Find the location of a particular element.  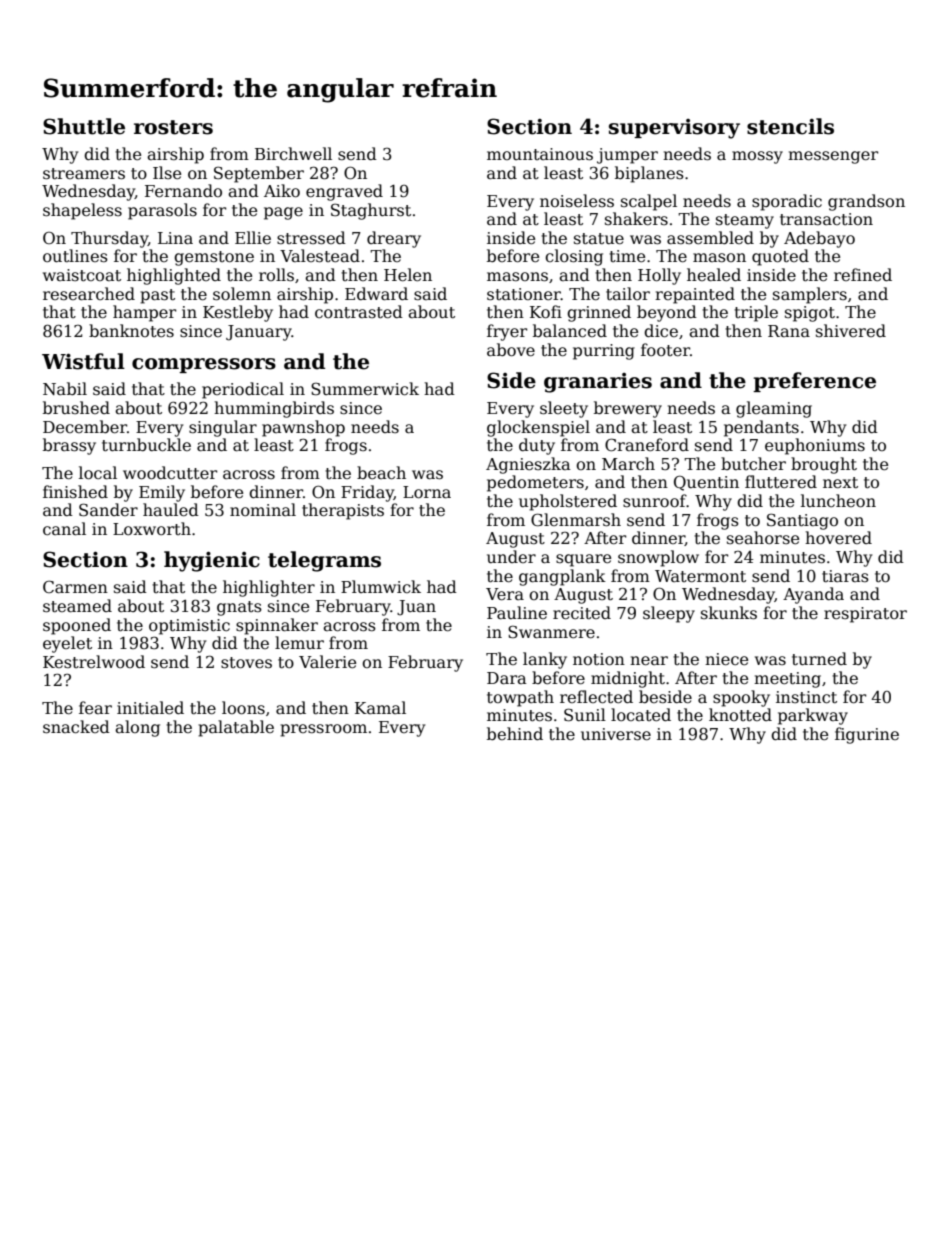

next is located at coordinates (840, 483).
